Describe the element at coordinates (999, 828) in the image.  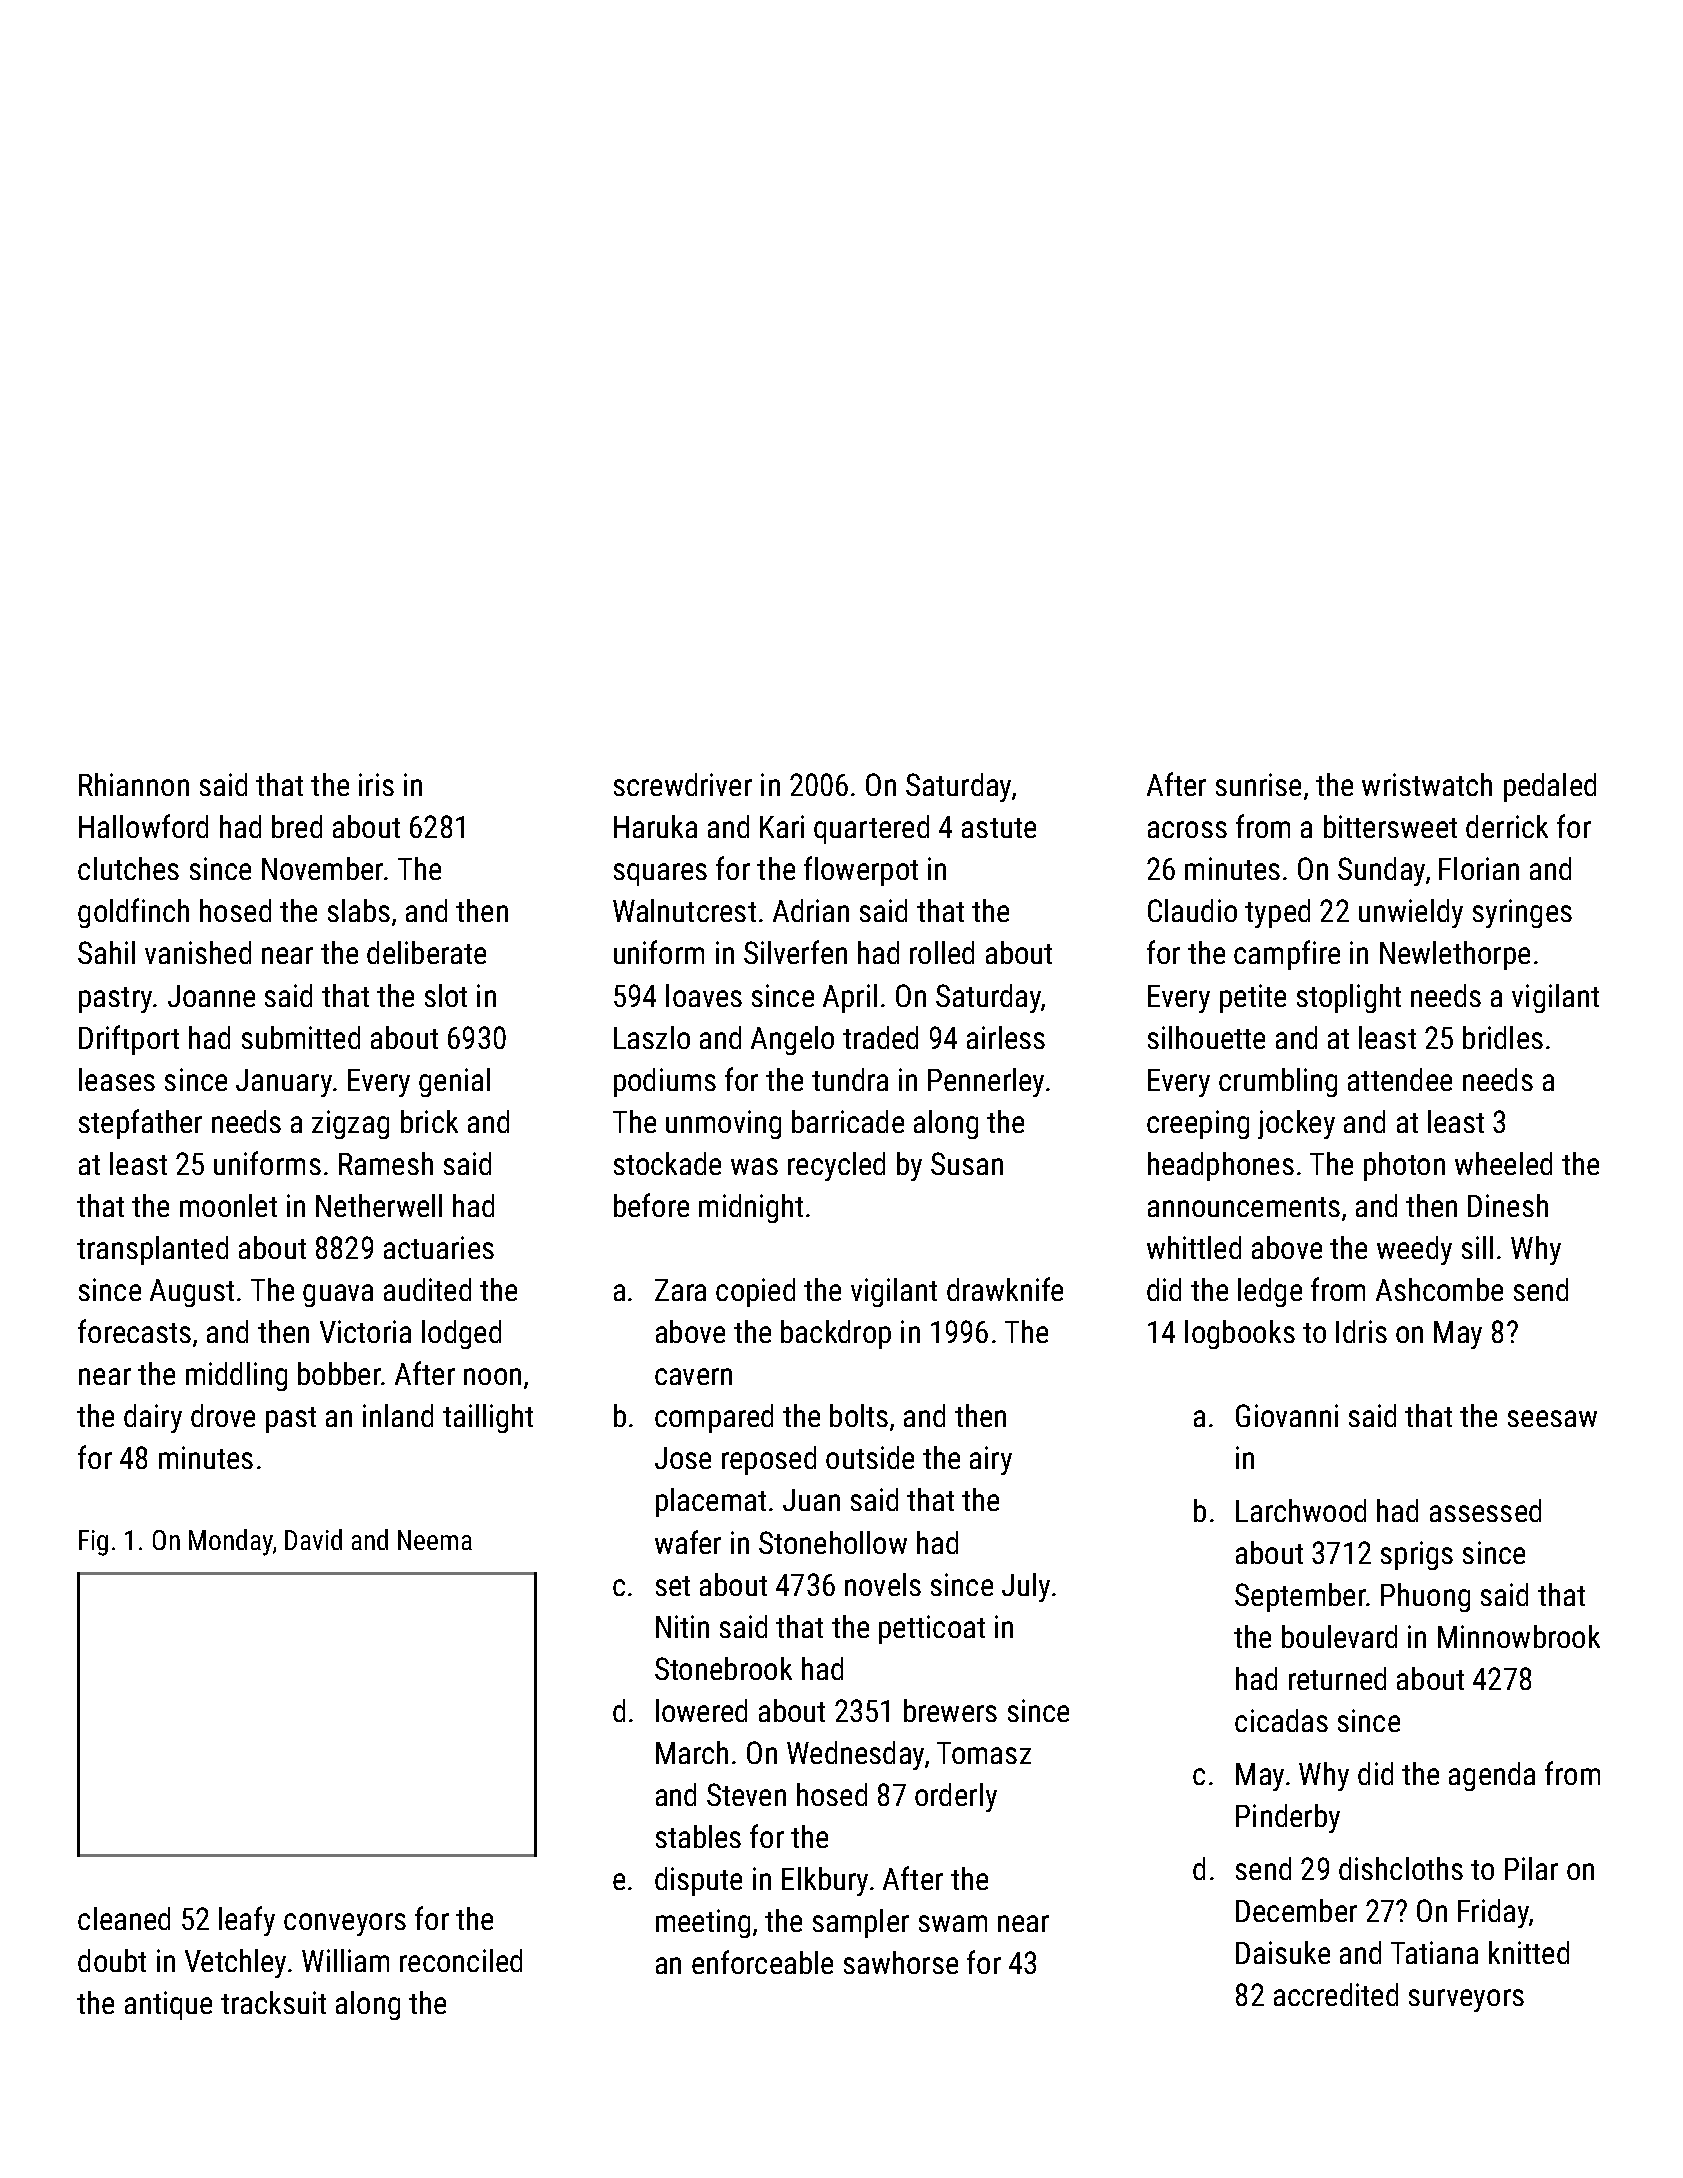
I see `astute` at that location.
